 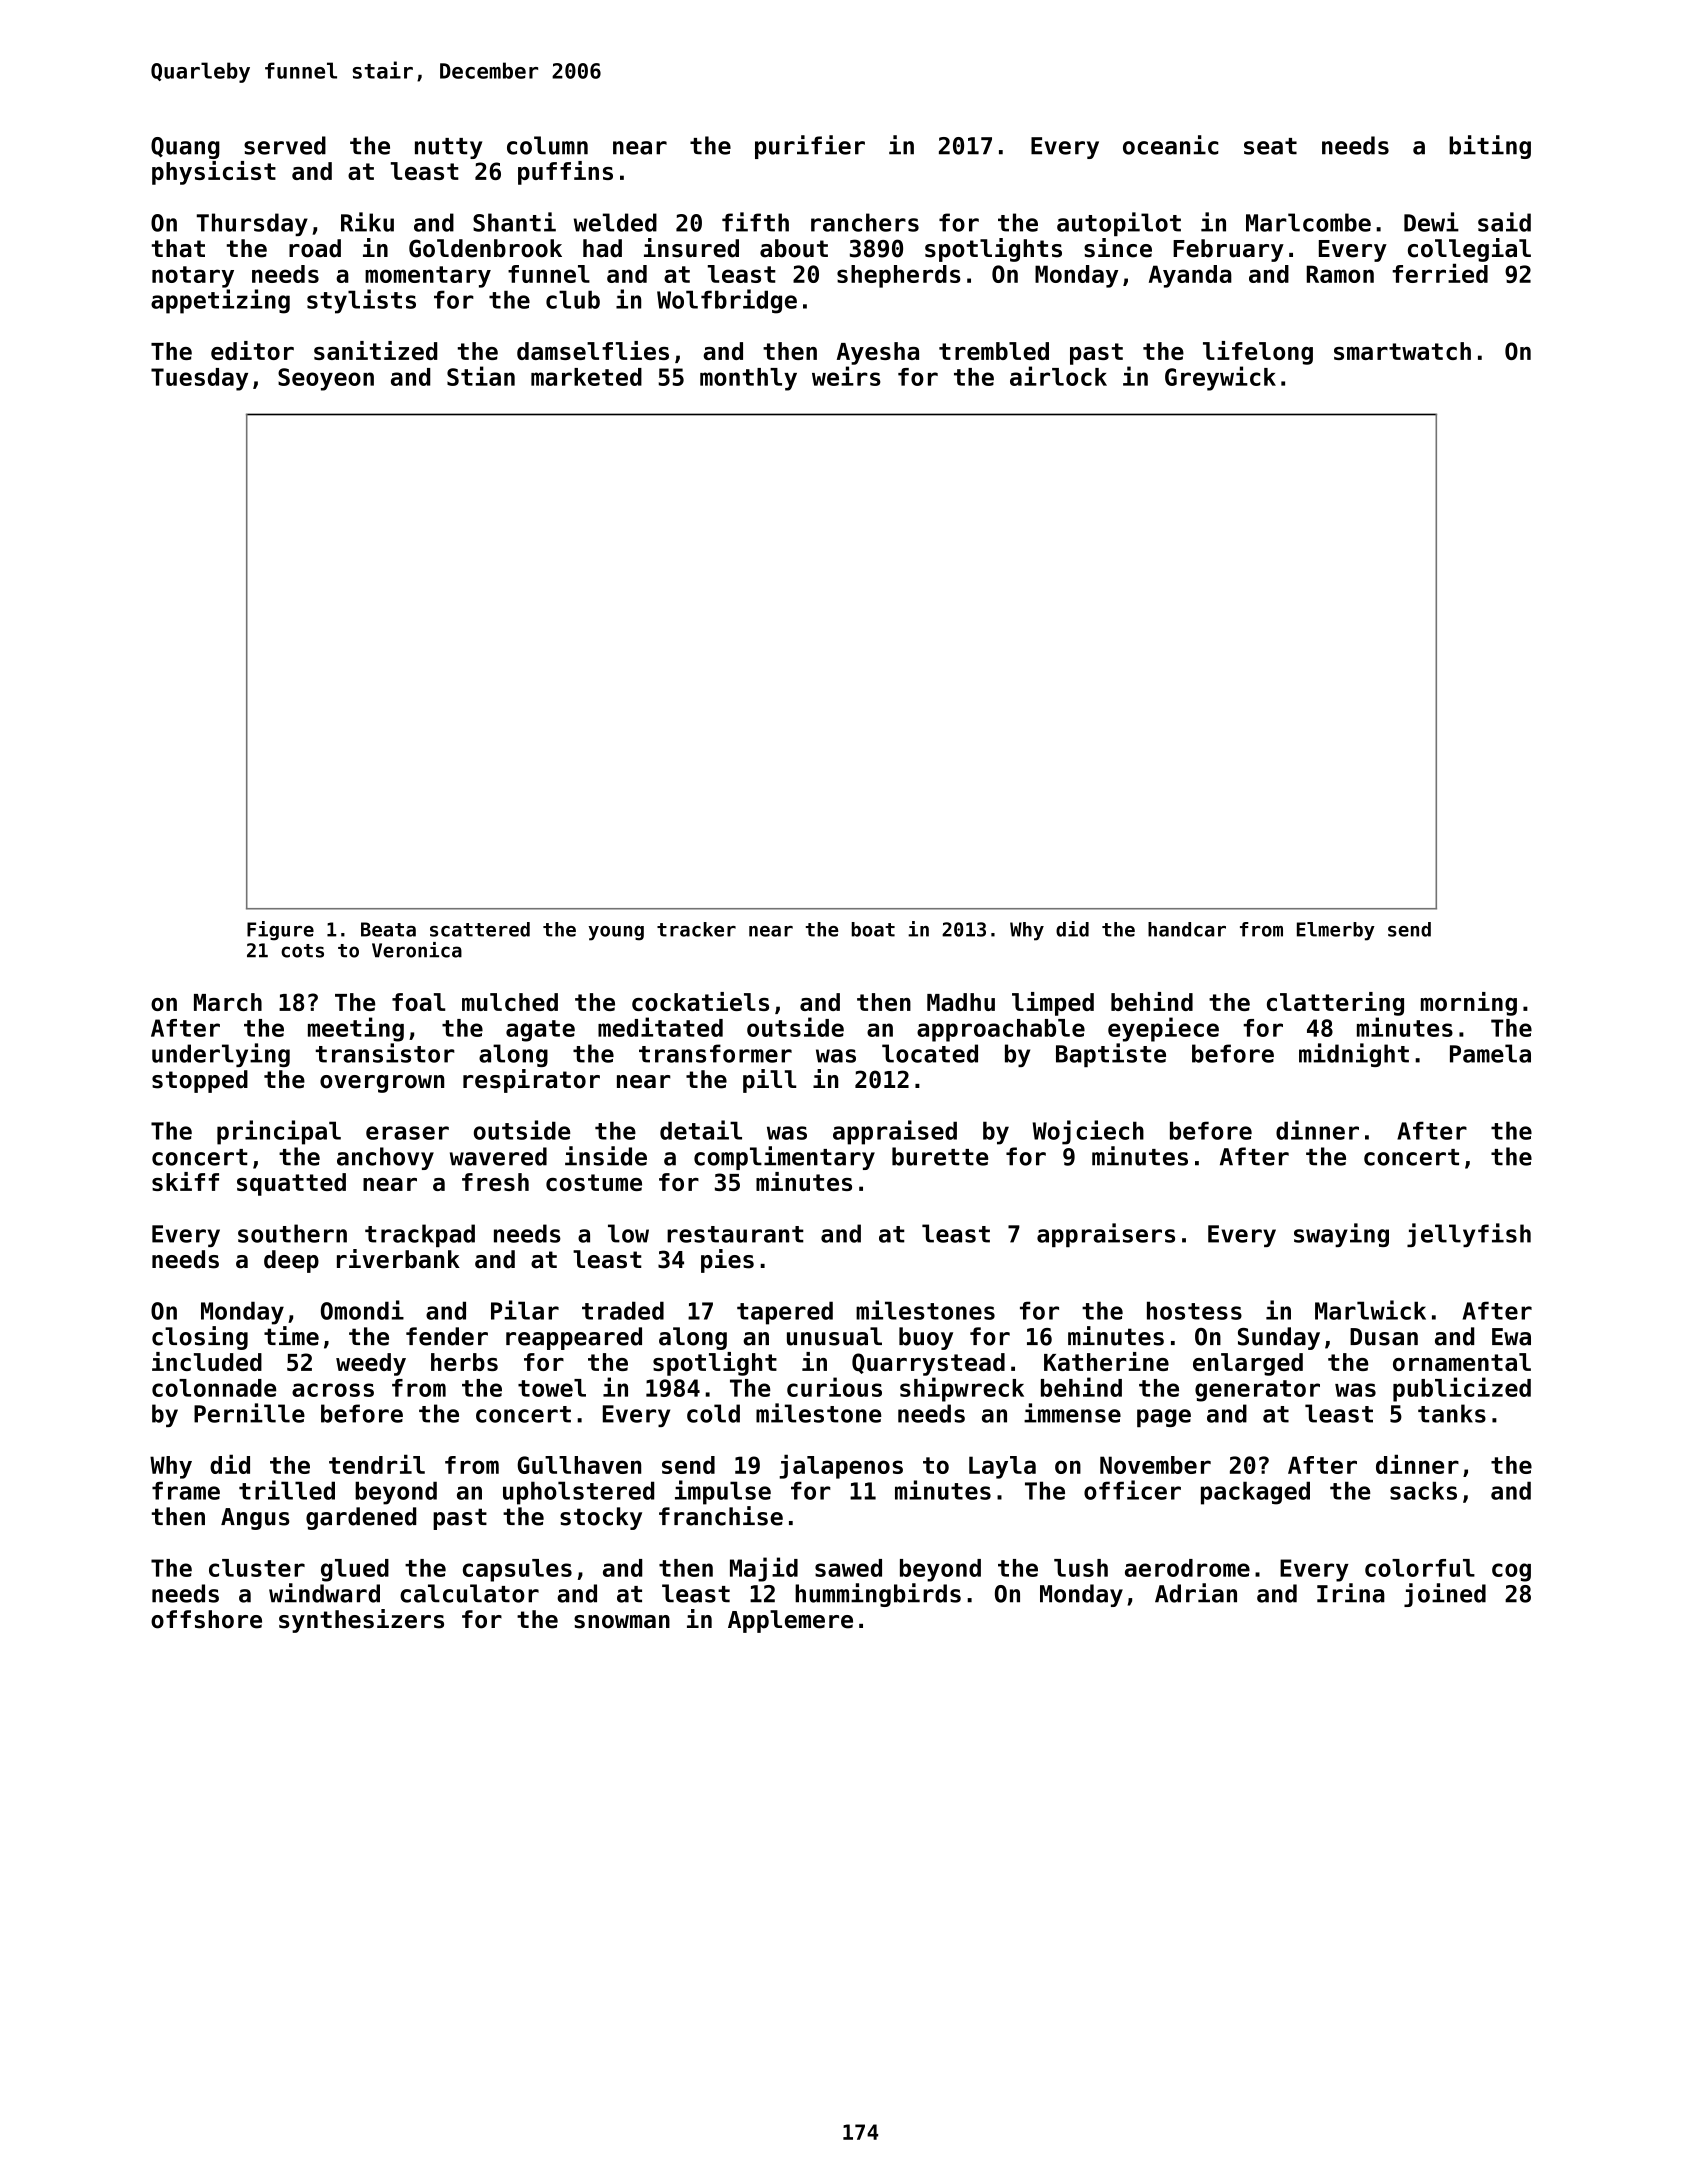 What do you see at coordinates (926, 1338) in the image?
I see `buoy` at bounding box center [926, 1338].
